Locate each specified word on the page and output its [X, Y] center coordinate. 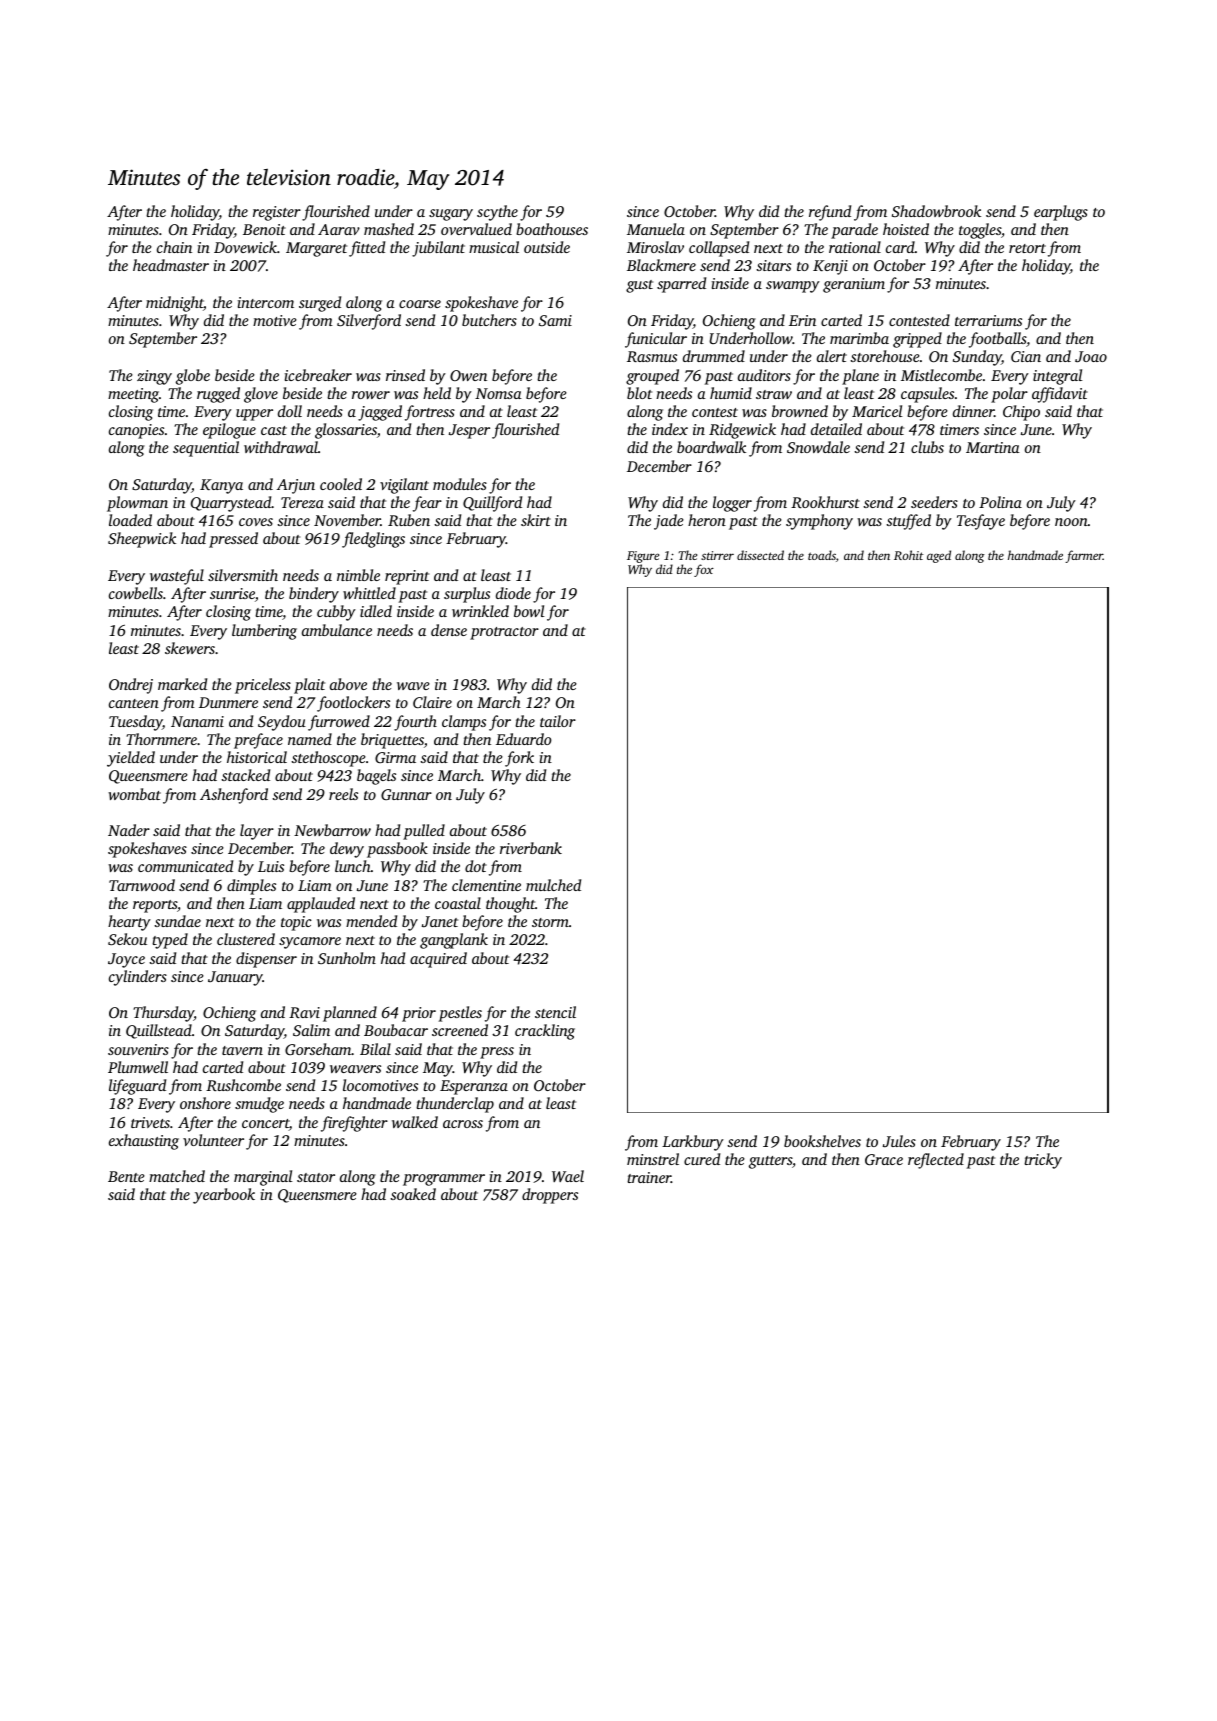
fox [704, 570]
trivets [150, 1122]
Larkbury [693, 1143]
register [277, 213]
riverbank [531, 848]
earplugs [1061, 213]
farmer [1084, 556]
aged [939, 556]
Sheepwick [142, 540]
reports [155, 906]
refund [830, 213]
